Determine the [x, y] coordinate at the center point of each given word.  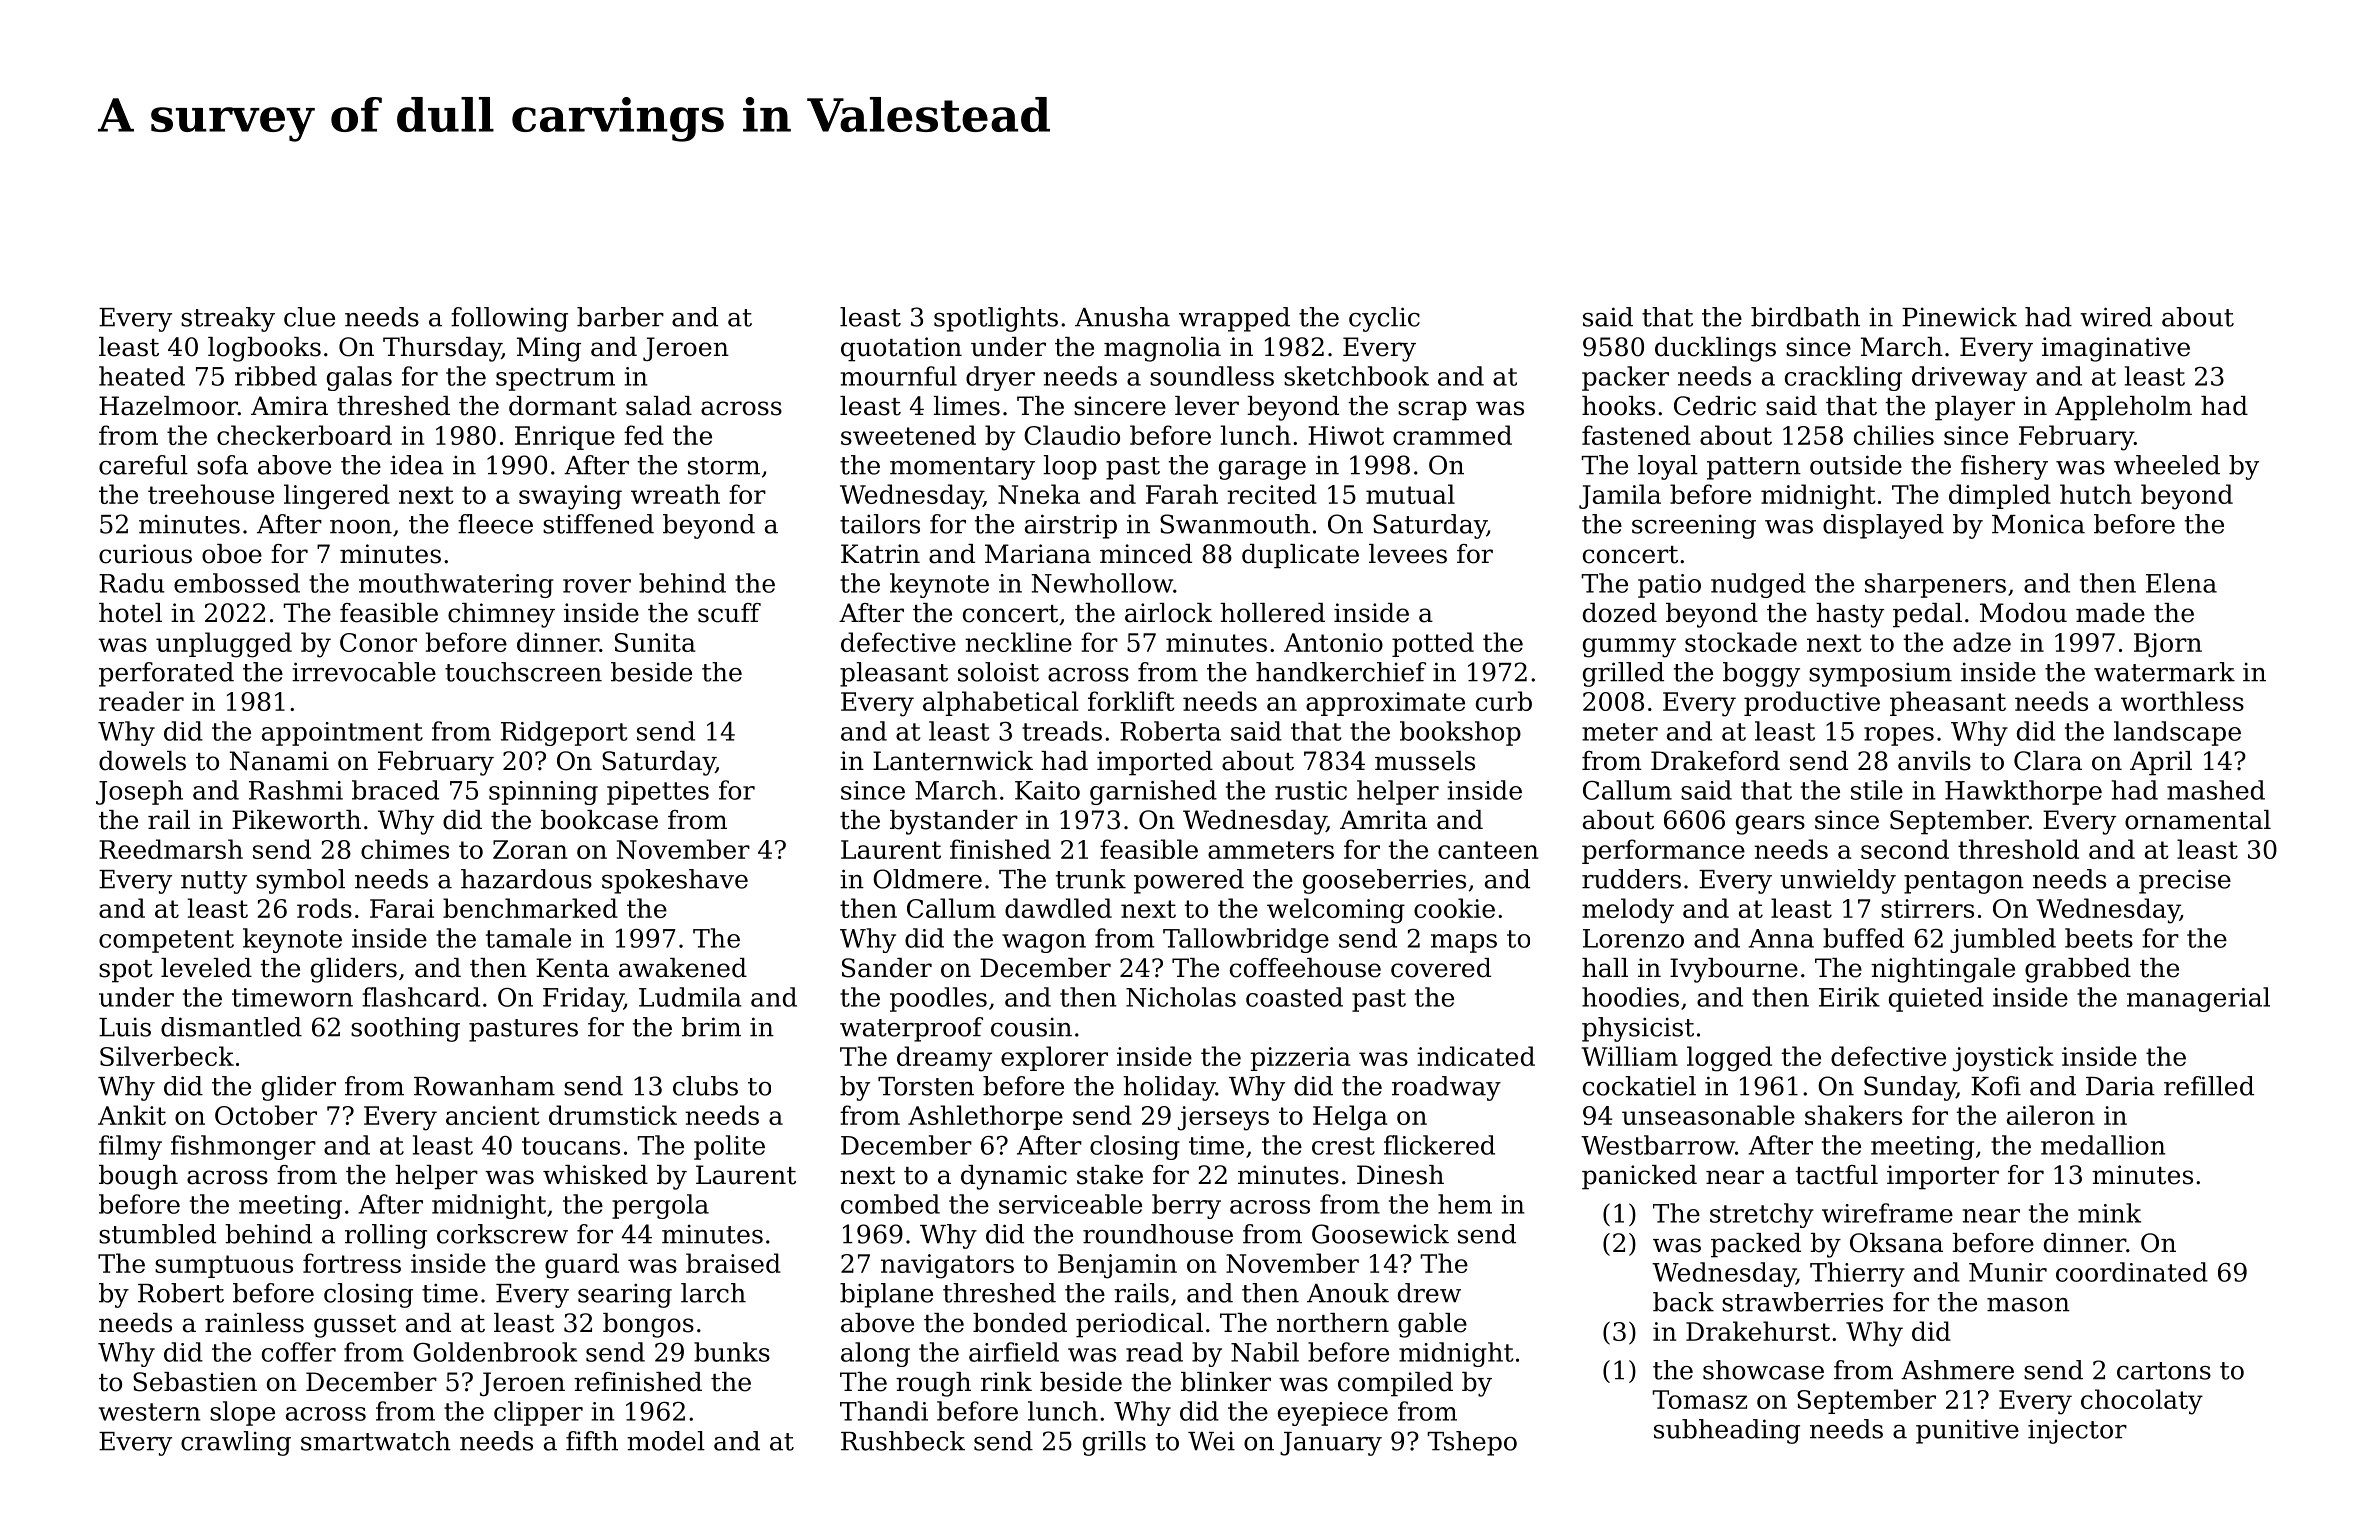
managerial [2198, 999]
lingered [337, 497]
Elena [2181, 583]
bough [138, 1177]
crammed [1452, 435]
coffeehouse [1305, 968]
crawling [236, 1443]
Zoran [530, 849]
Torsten [926, 1086]
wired [2116, 317]
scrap [1432, 411]
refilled [2209, 1086]
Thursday [442, 349]
